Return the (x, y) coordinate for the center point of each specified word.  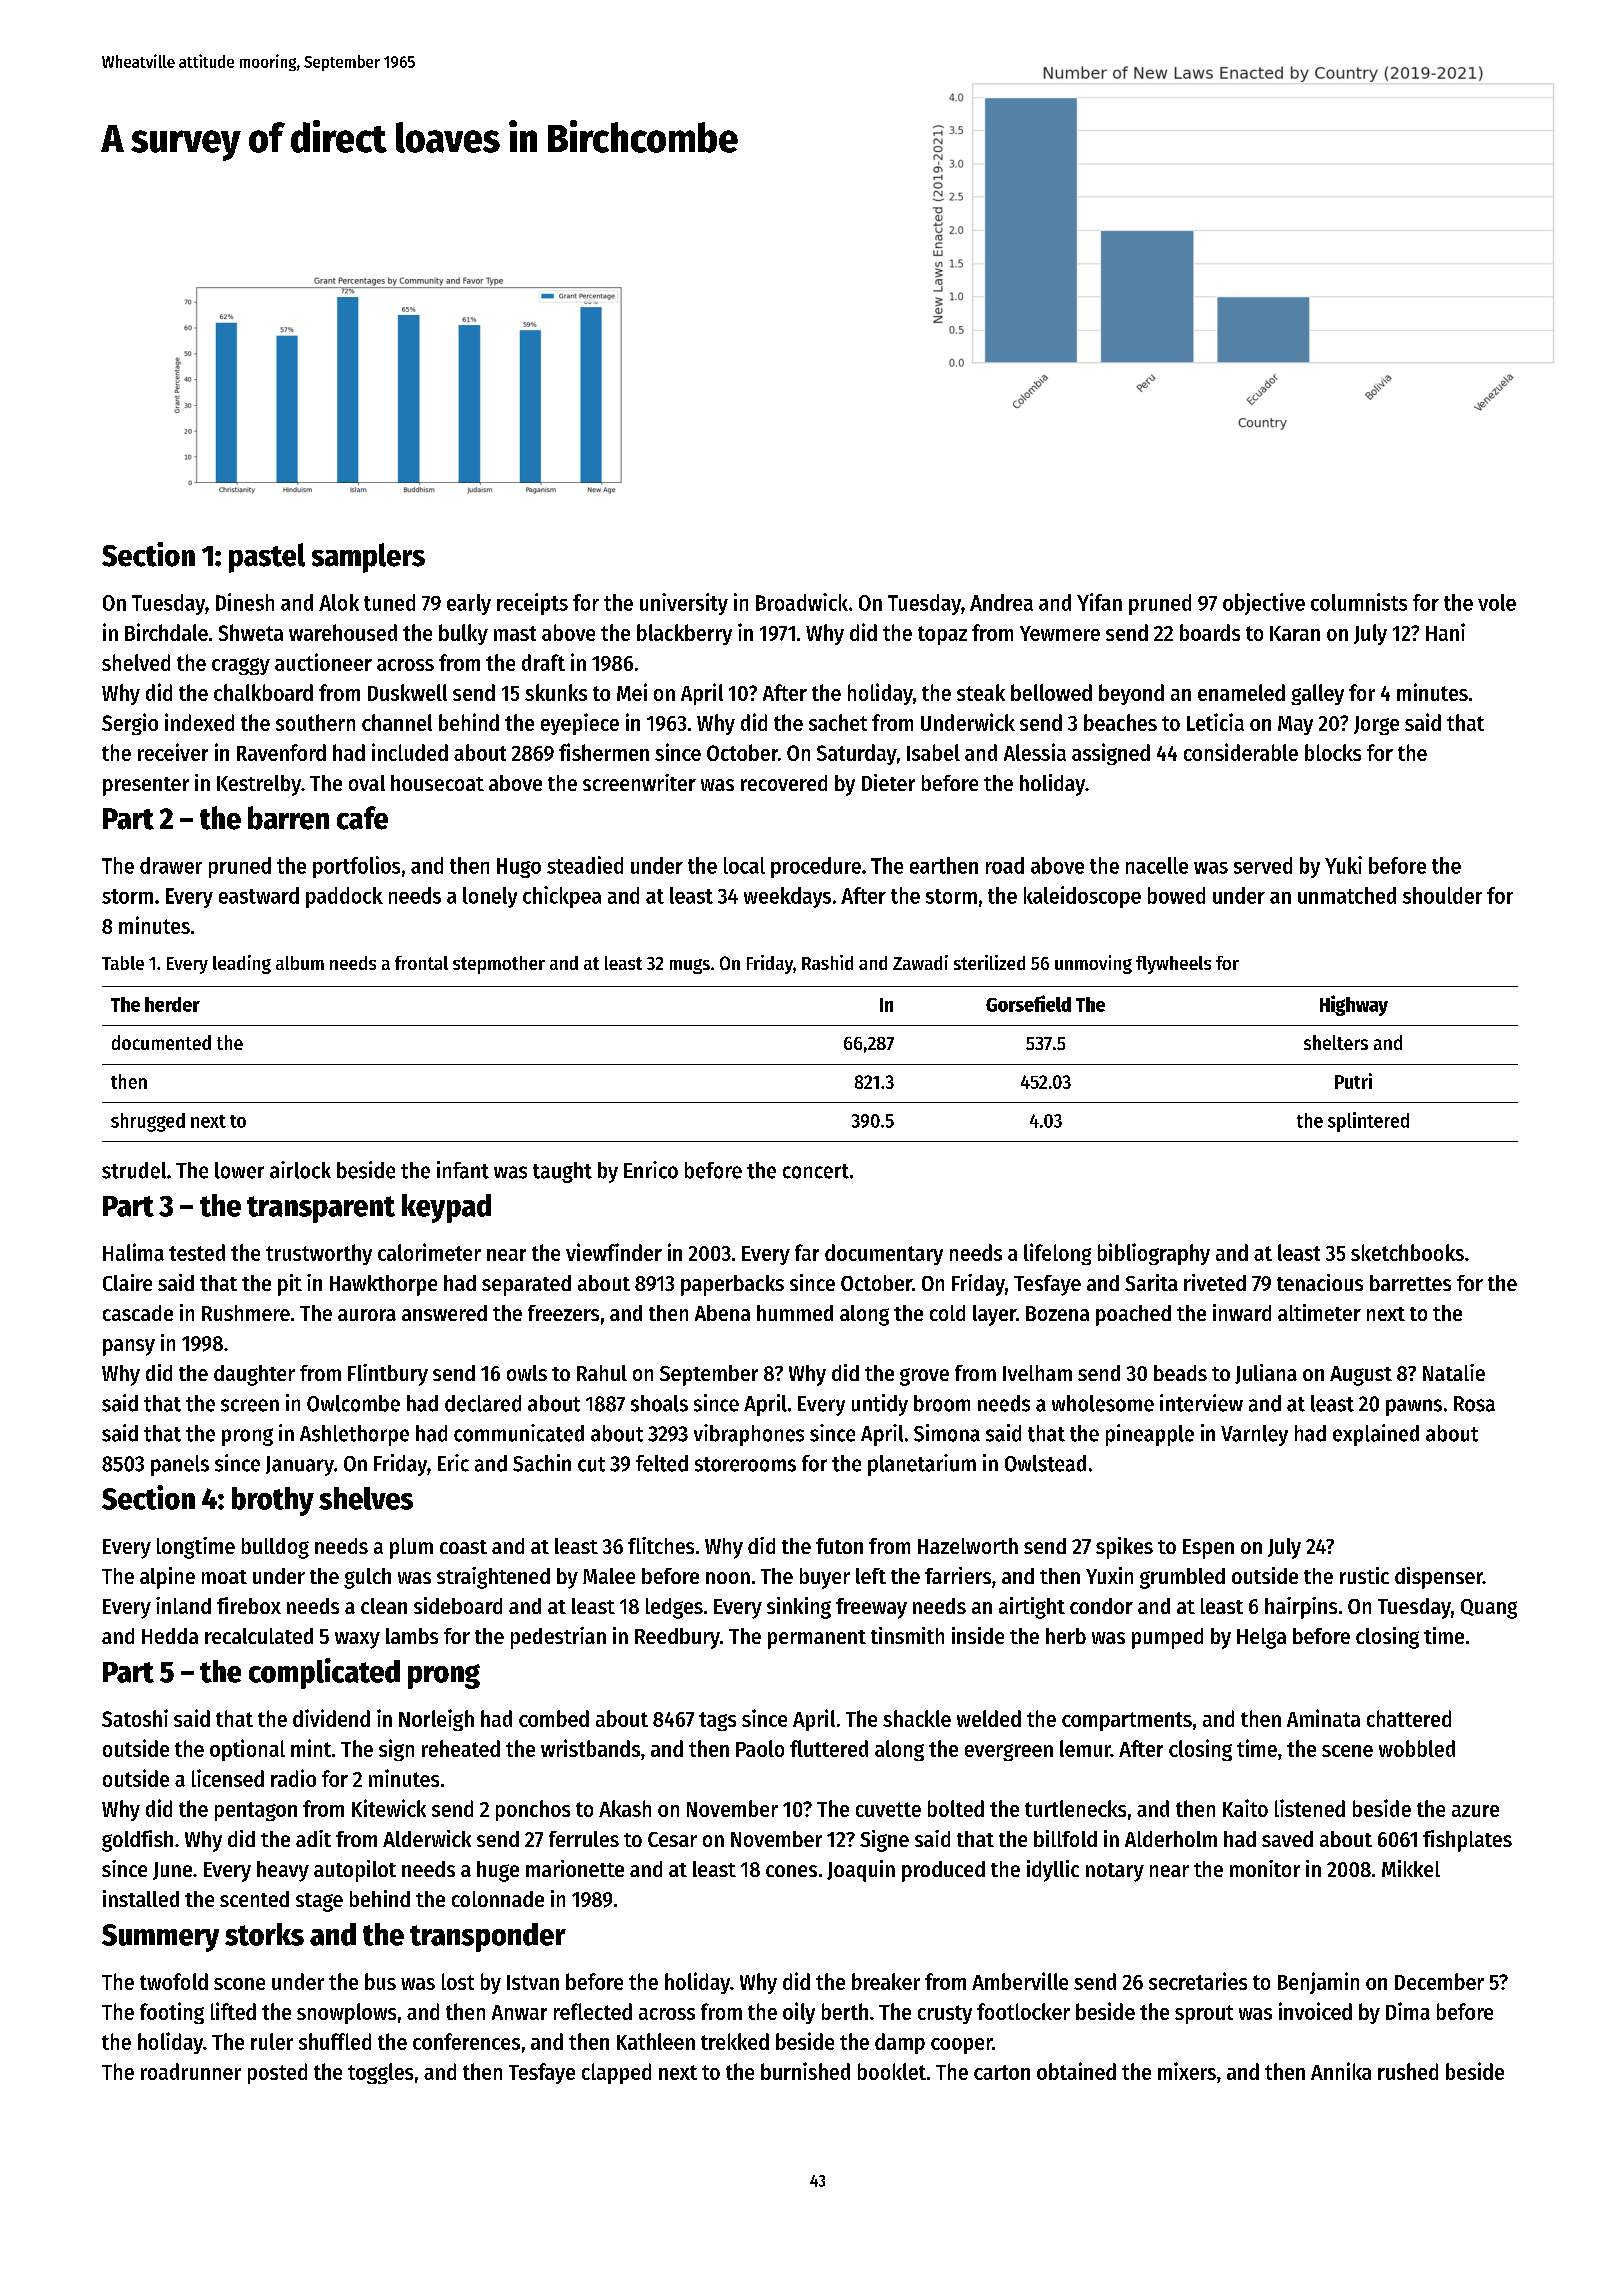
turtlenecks (1075, 1808)
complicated (324, 1673)
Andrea (1001, 602)
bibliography (1154, 1254)
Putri (1353, 1081)
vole (1497, 602)
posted (277, 2073)
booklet (892, 2071)
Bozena (1057, 1313)
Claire (127, 1282)
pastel (267, 558)
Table (123, 963)
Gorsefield (1028, 1003)
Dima (1408, 2011)
